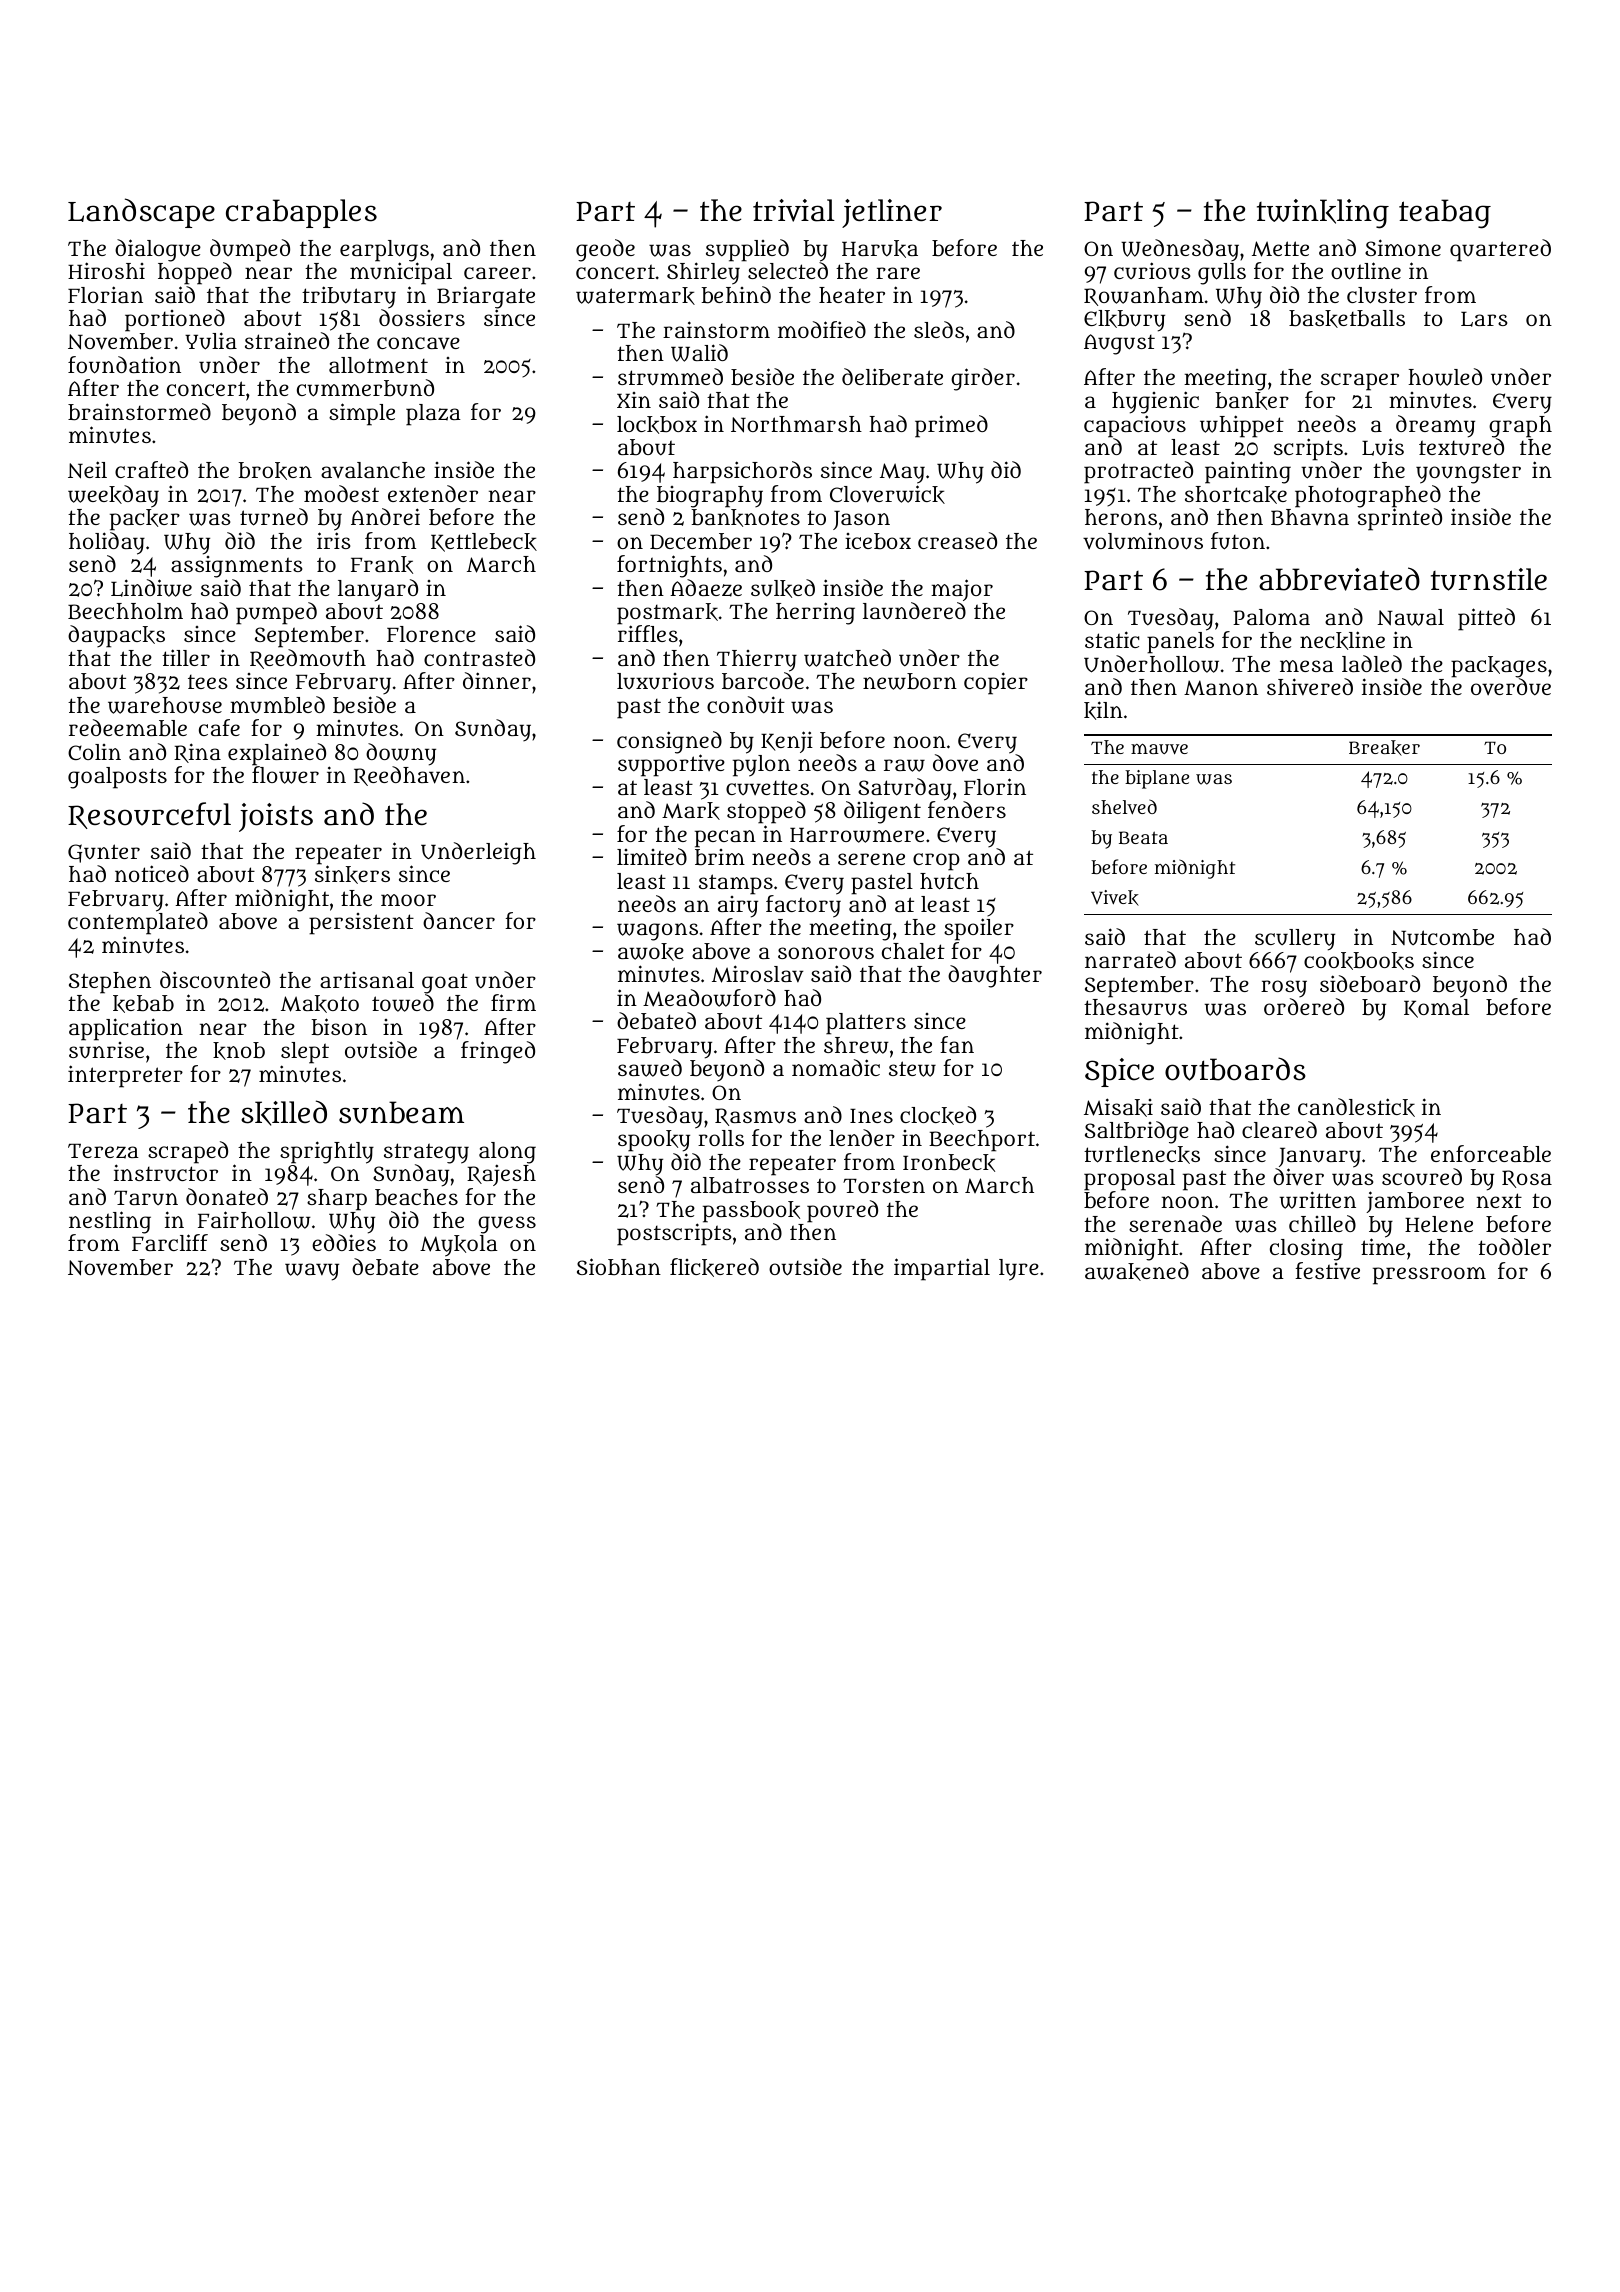 The width and height of the page is (1620, 2292). What do you see at coordinates (352, 875) in the page?
I see `sinkers` at bounding box center [352, 875].
